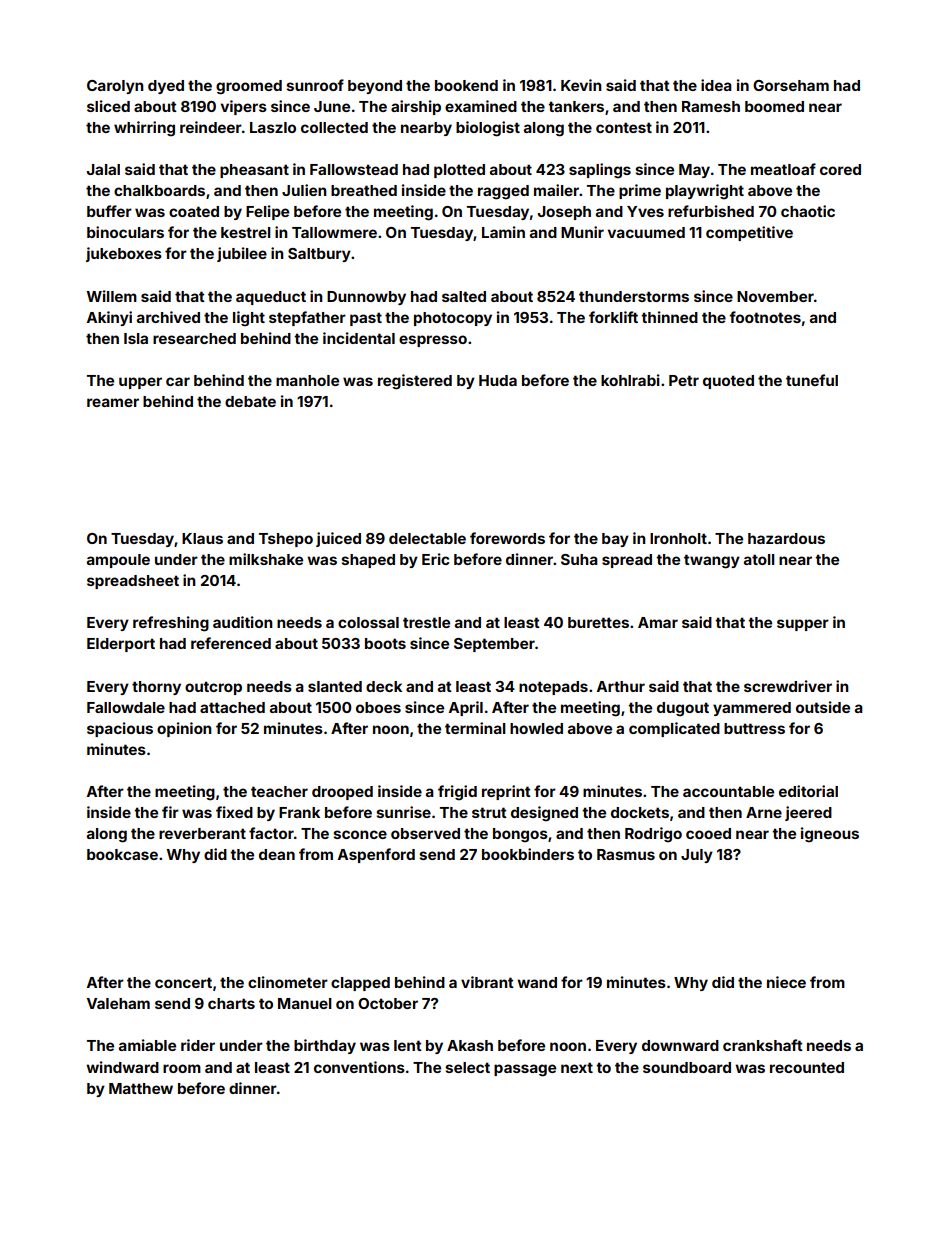  Describe the element at coordinates (141, 1088) in the screenshot. I see `Matthew` at that location.
